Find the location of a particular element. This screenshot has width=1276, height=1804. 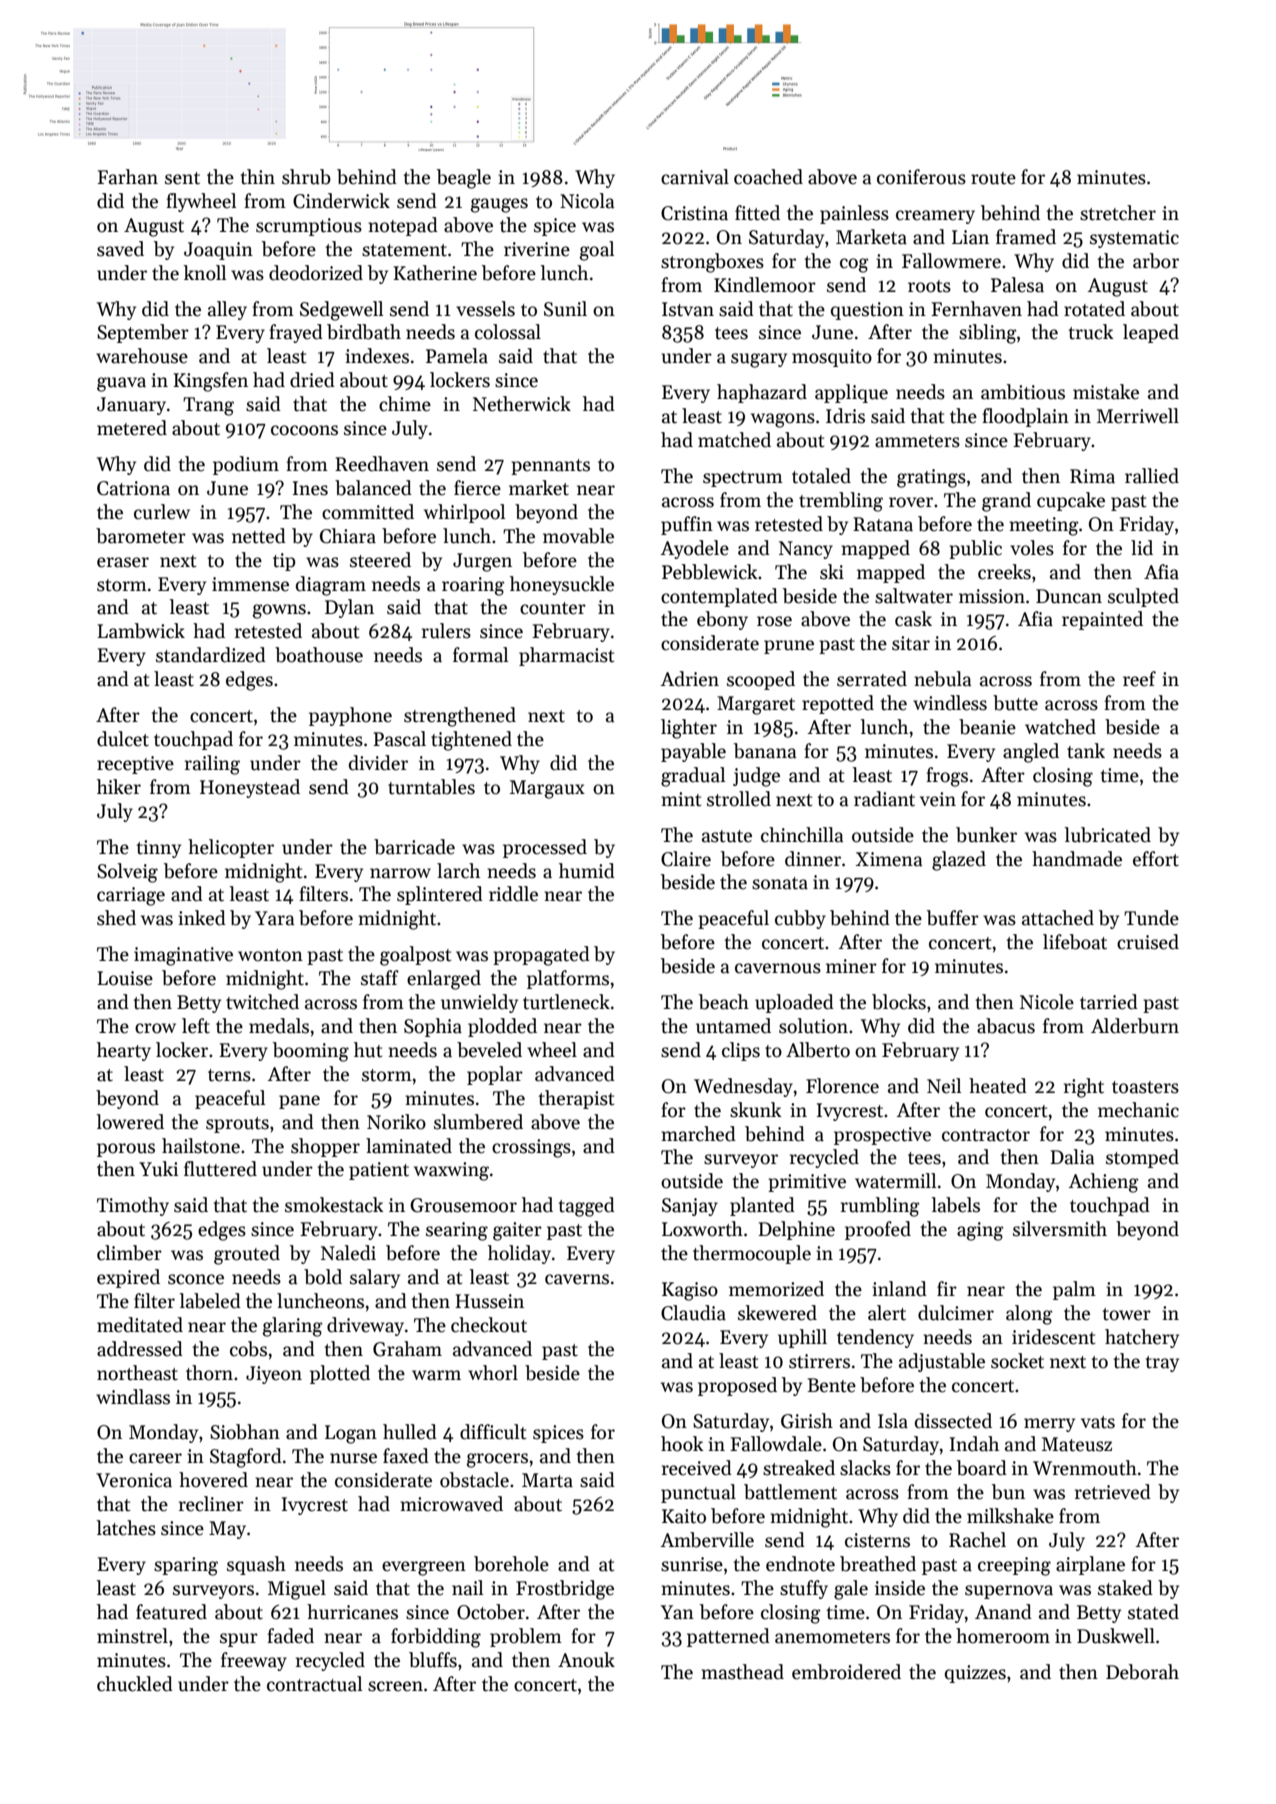

climber is located at coordinates (129, 1253).
